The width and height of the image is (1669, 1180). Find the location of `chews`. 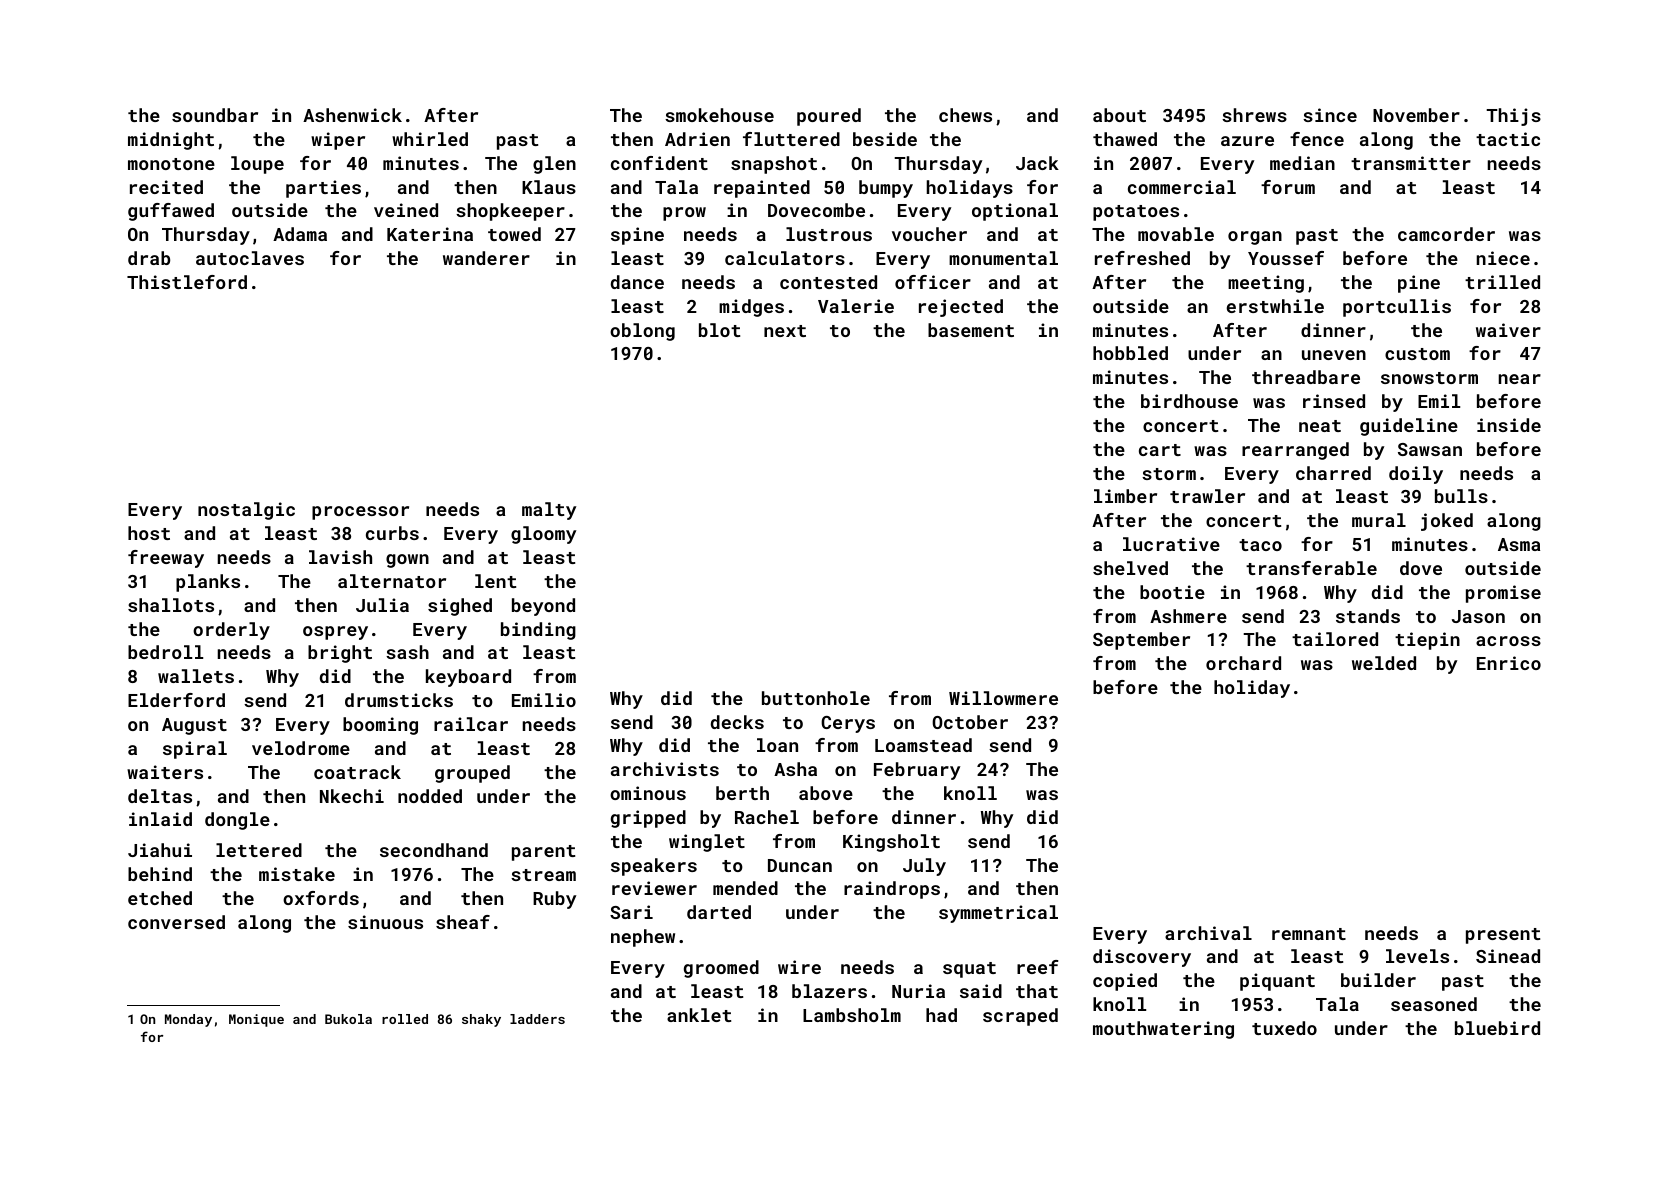

chews is located at coordinates (965, 115).
